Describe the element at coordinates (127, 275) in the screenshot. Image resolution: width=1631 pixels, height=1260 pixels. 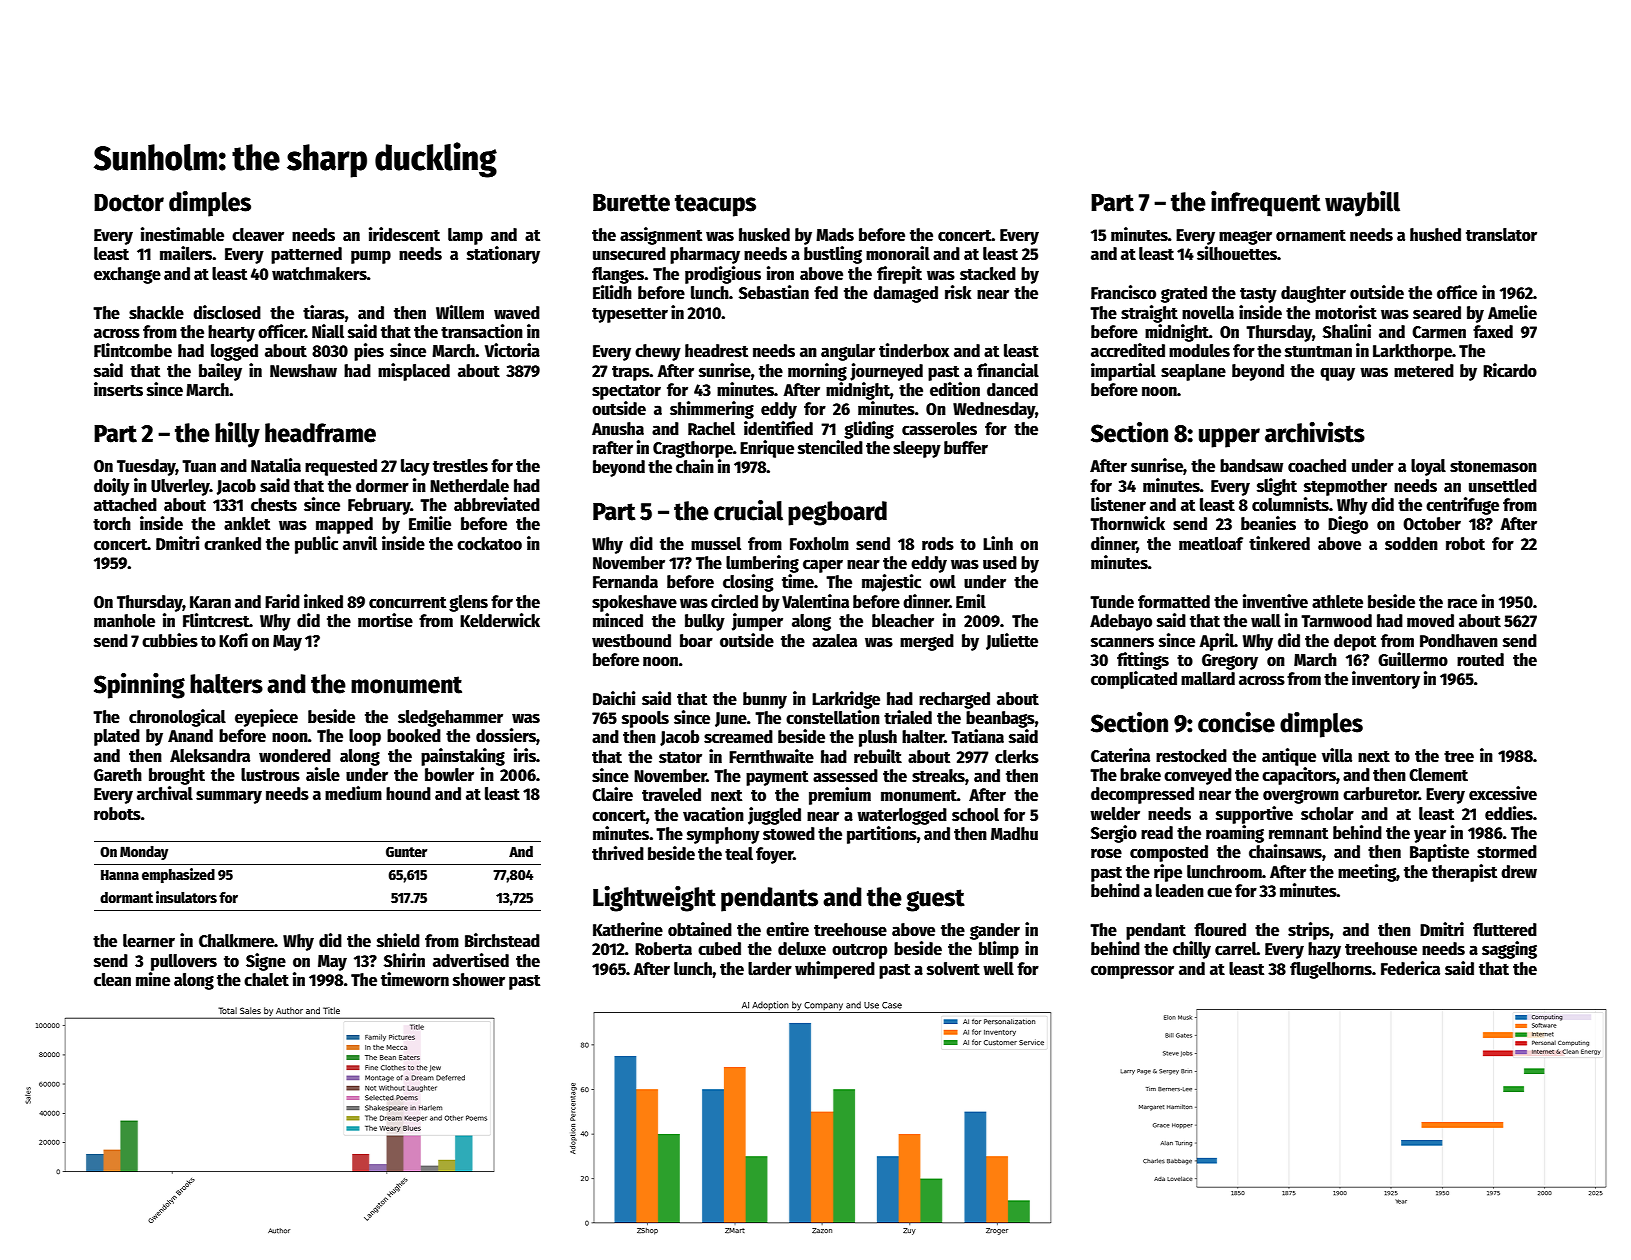
I see `exchange` at that location.
